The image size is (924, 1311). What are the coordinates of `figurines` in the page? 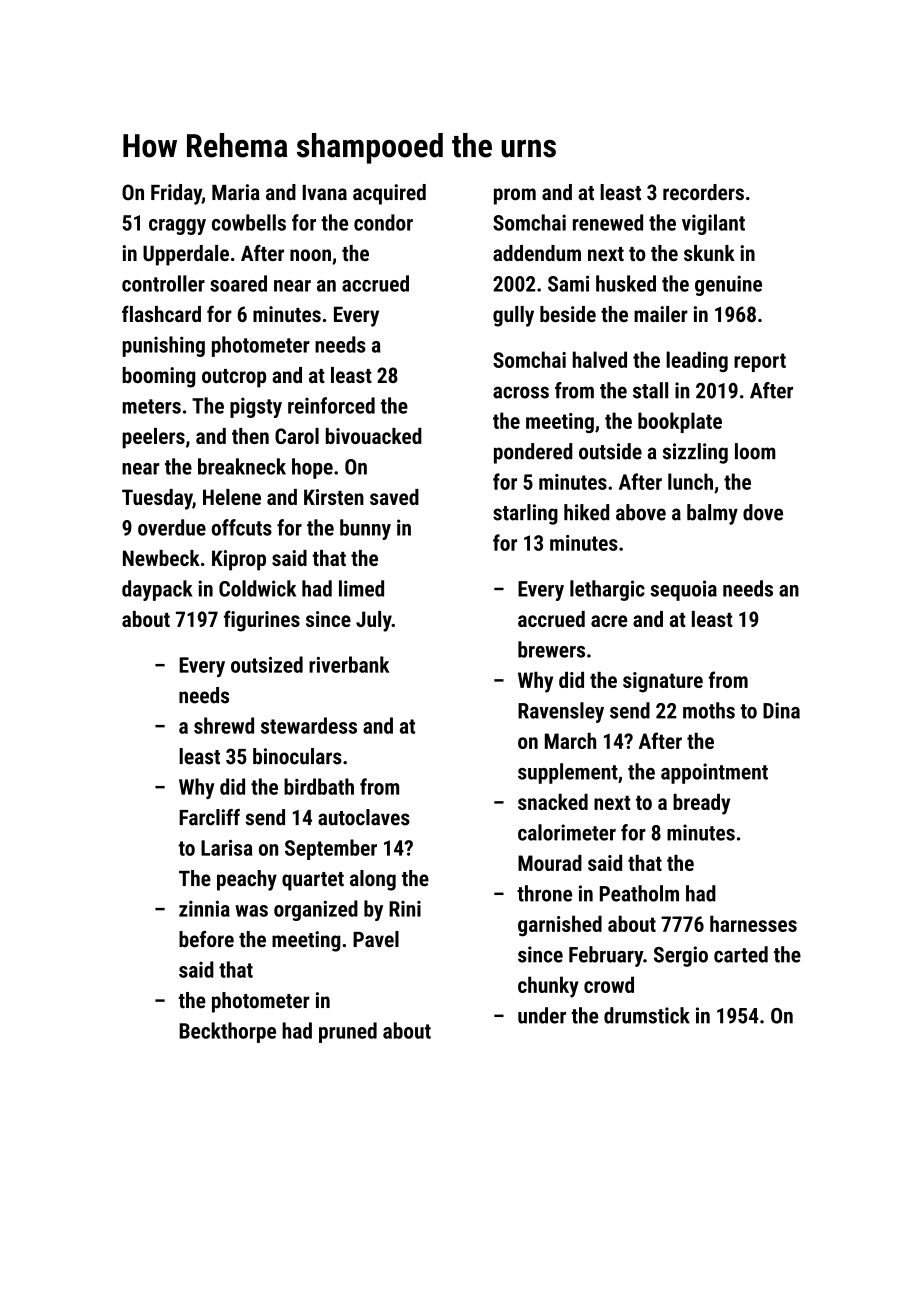 It's located at (262, 621).
